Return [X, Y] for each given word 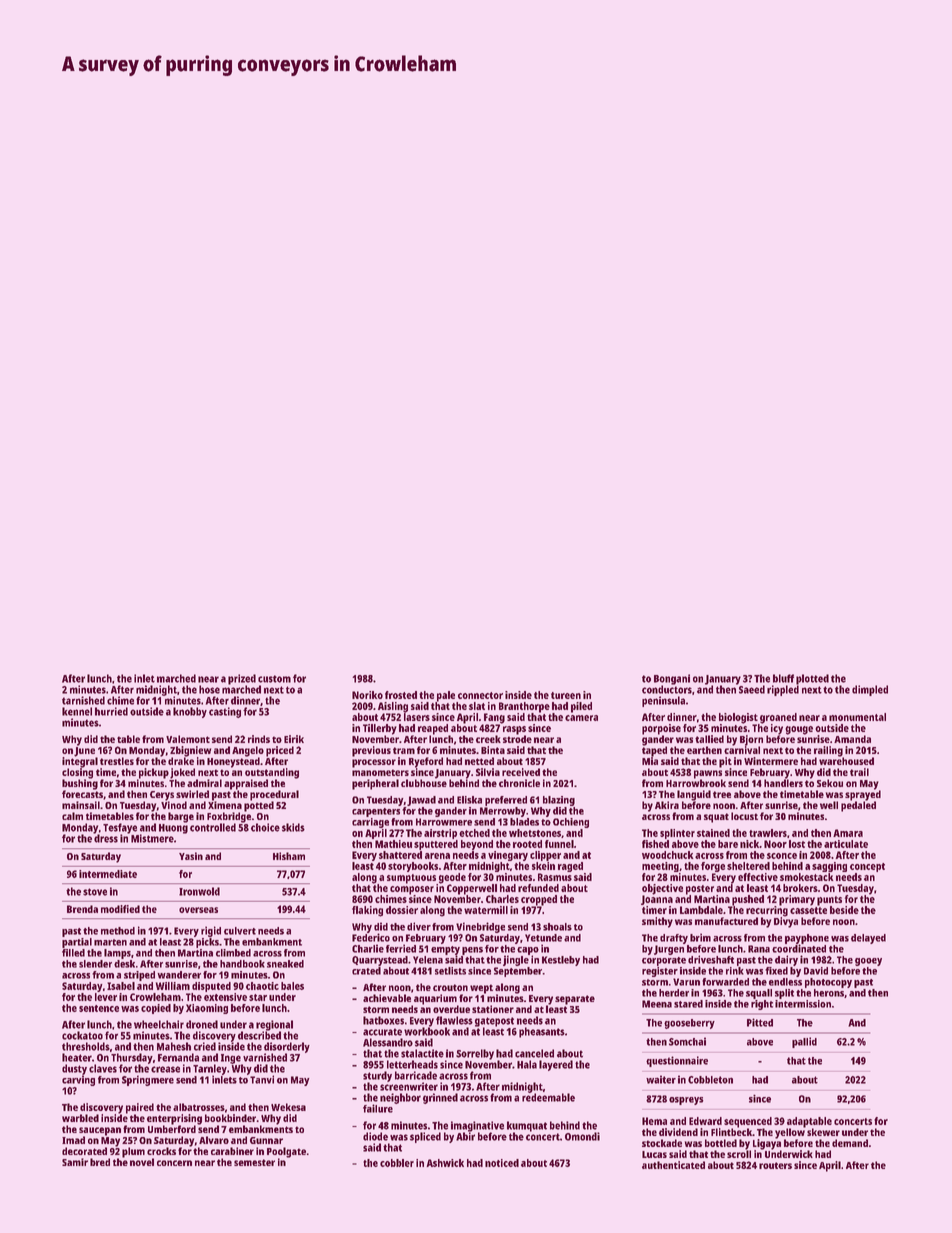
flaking [367, 911]
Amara [848, 833]
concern [174, 1163]
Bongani [672, 679]
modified [120, 909]
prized [242, 679]
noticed [502, 1163]
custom [274, 679]
